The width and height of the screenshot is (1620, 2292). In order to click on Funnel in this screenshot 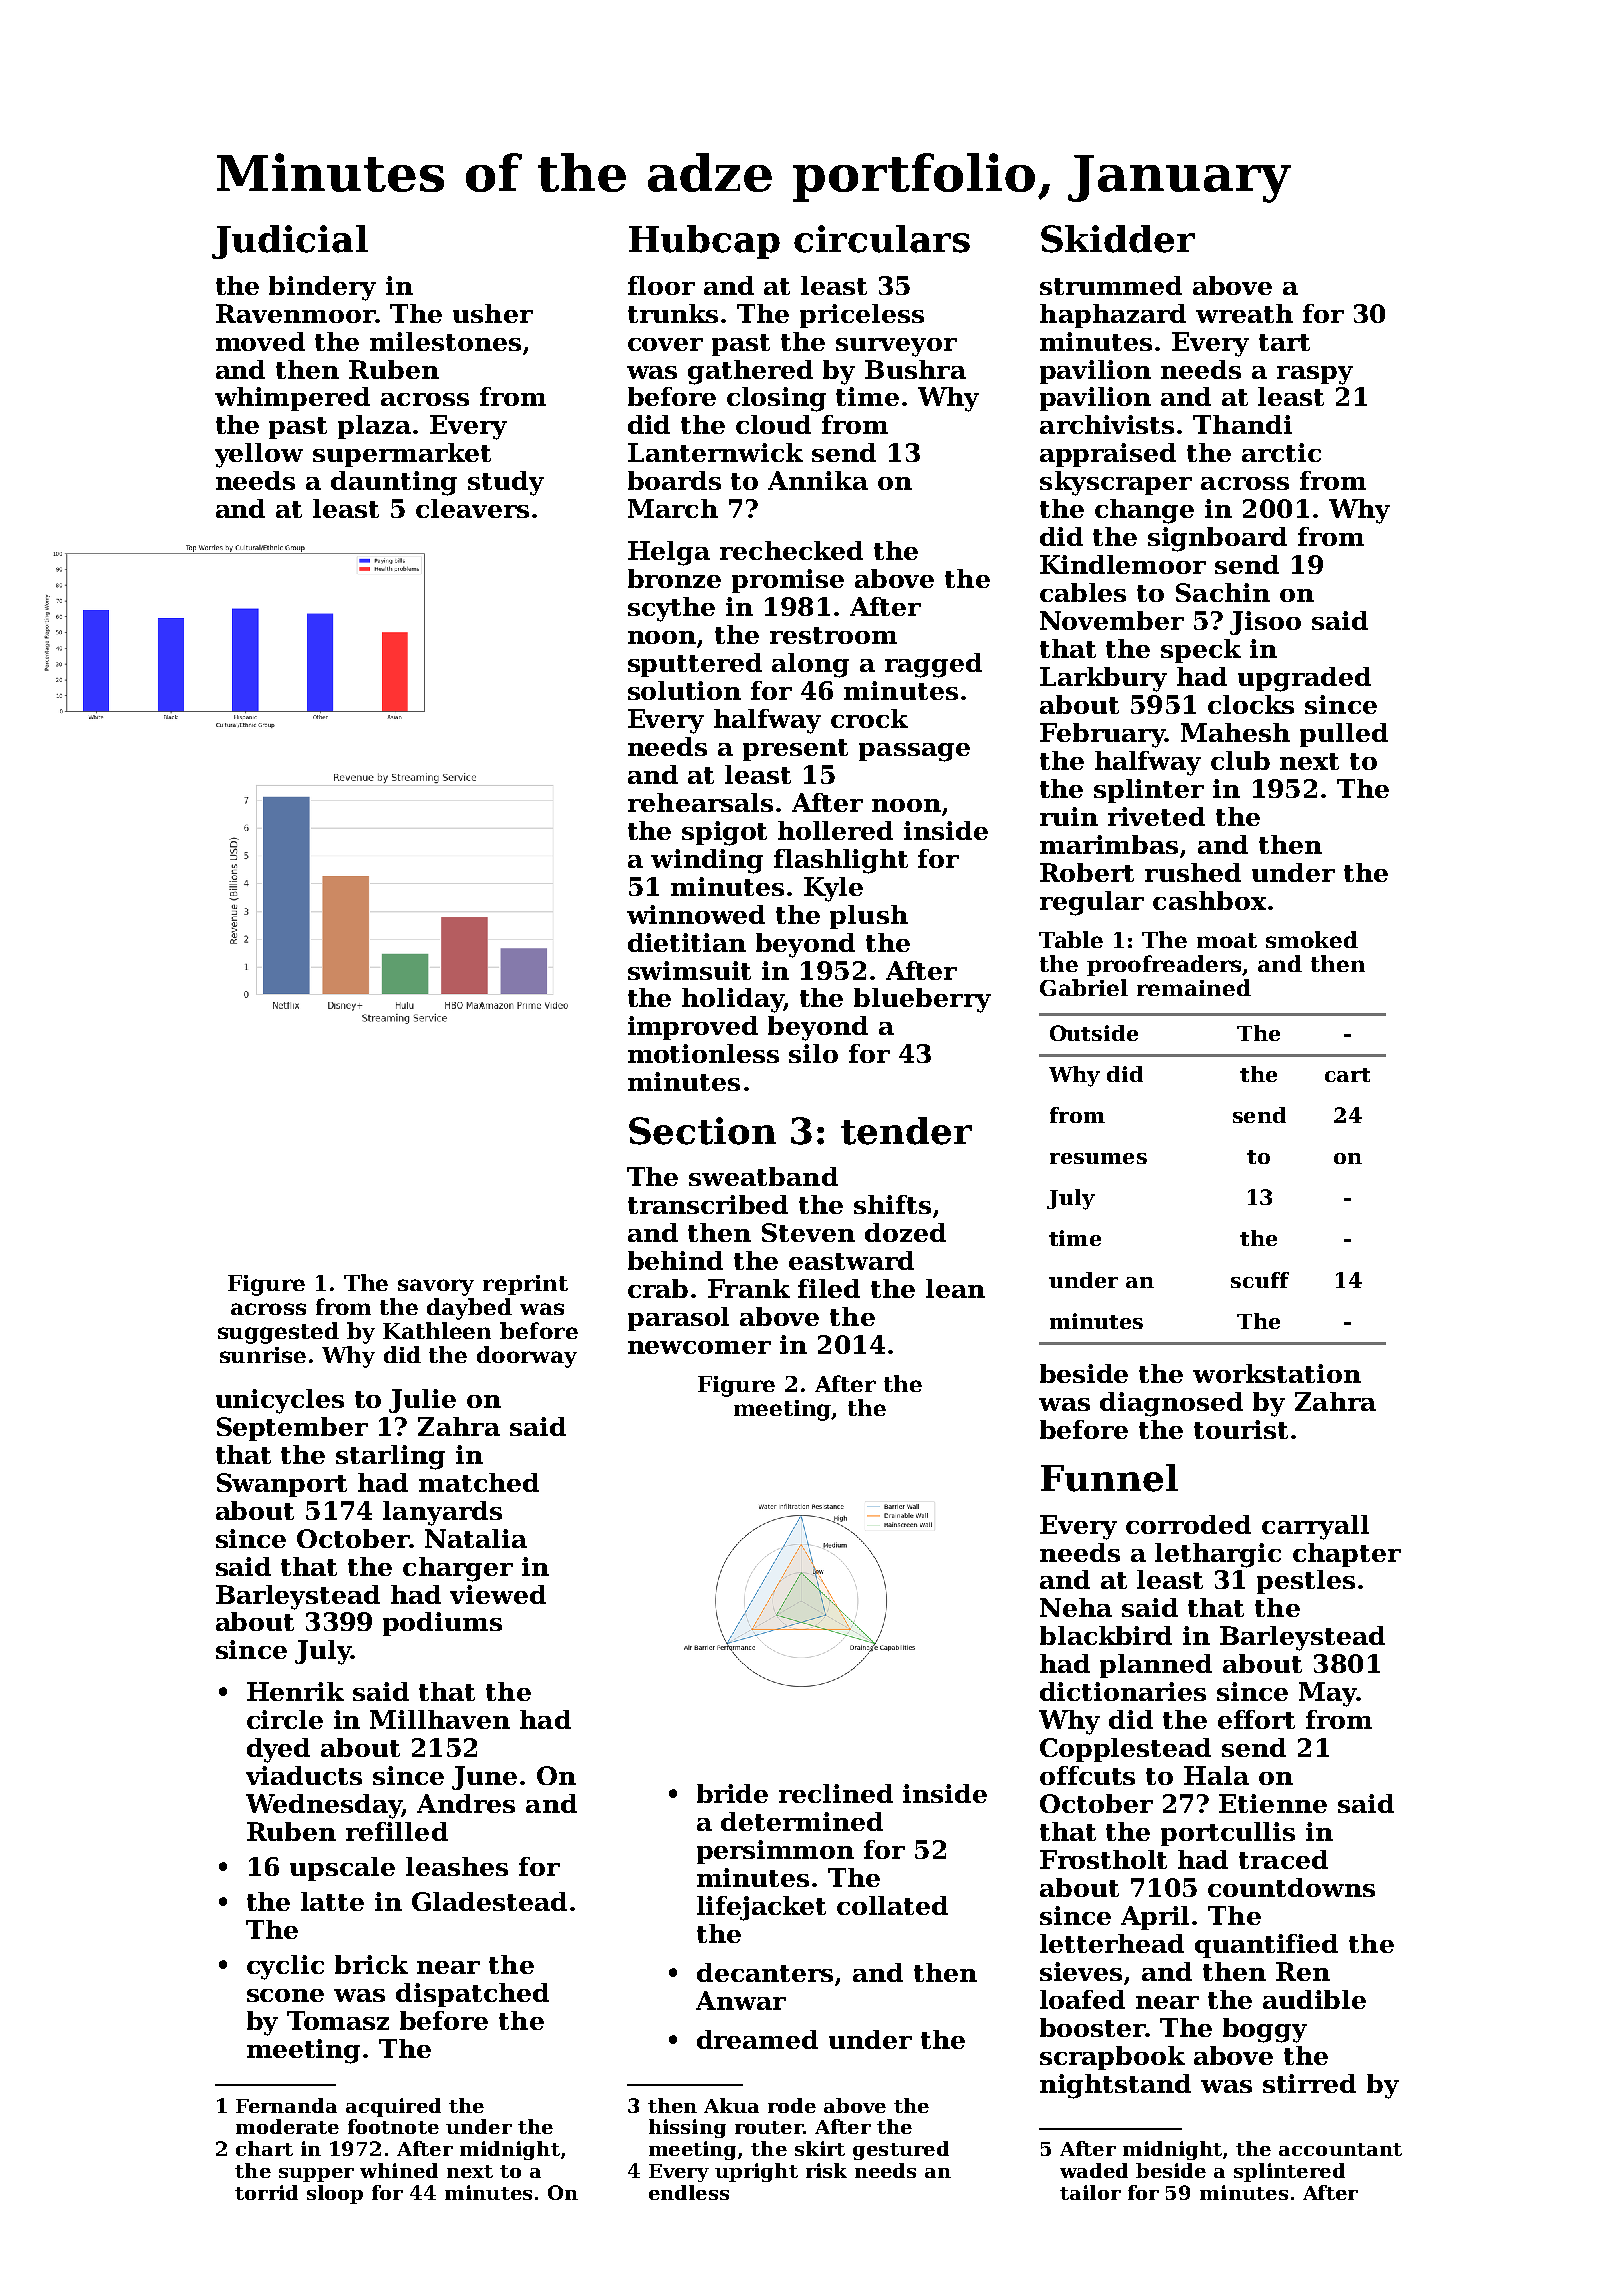, I will do `click(1109, 1478)`.
